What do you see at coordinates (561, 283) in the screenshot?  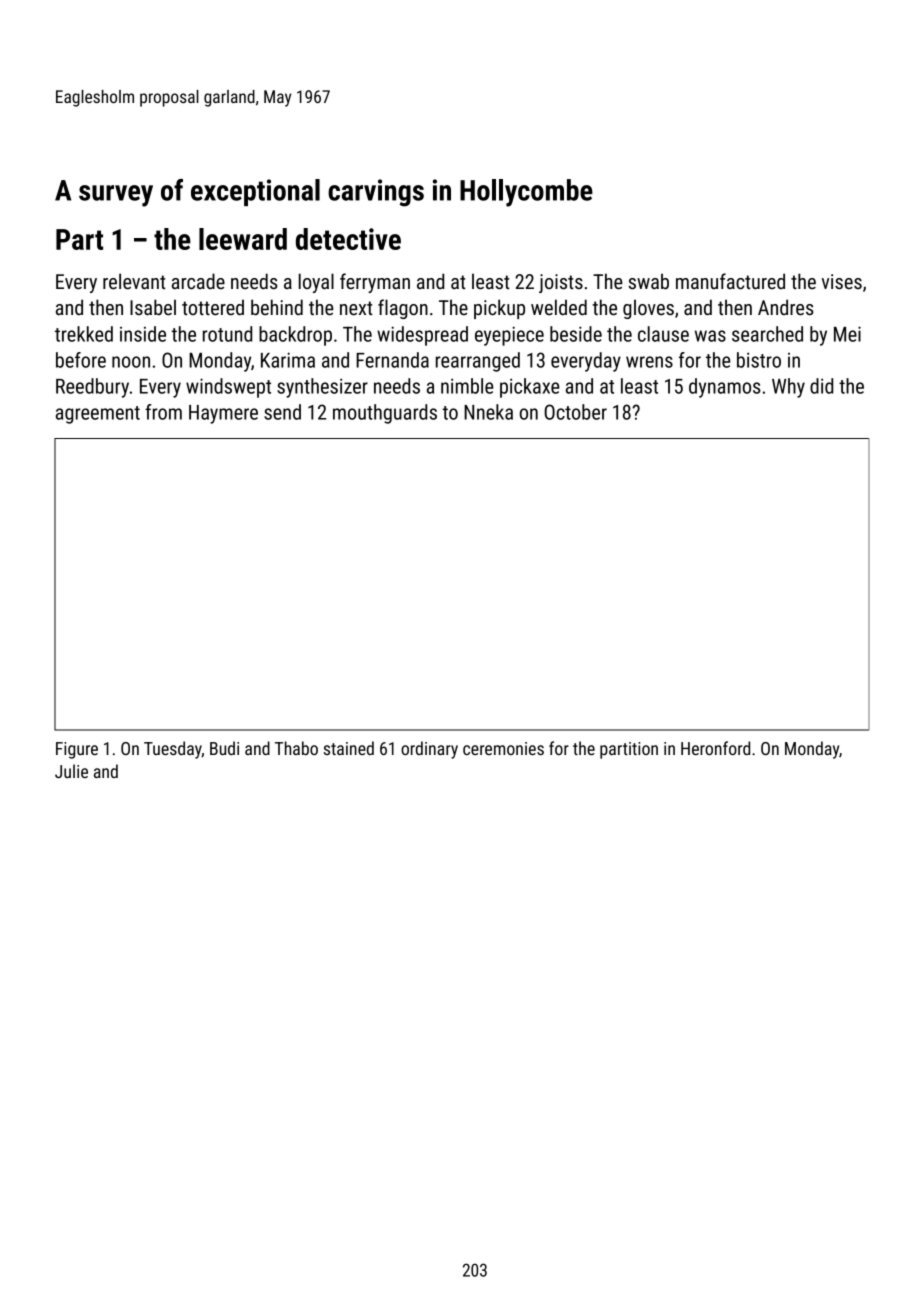 I see `joists` at bounding box center [561, 283].
